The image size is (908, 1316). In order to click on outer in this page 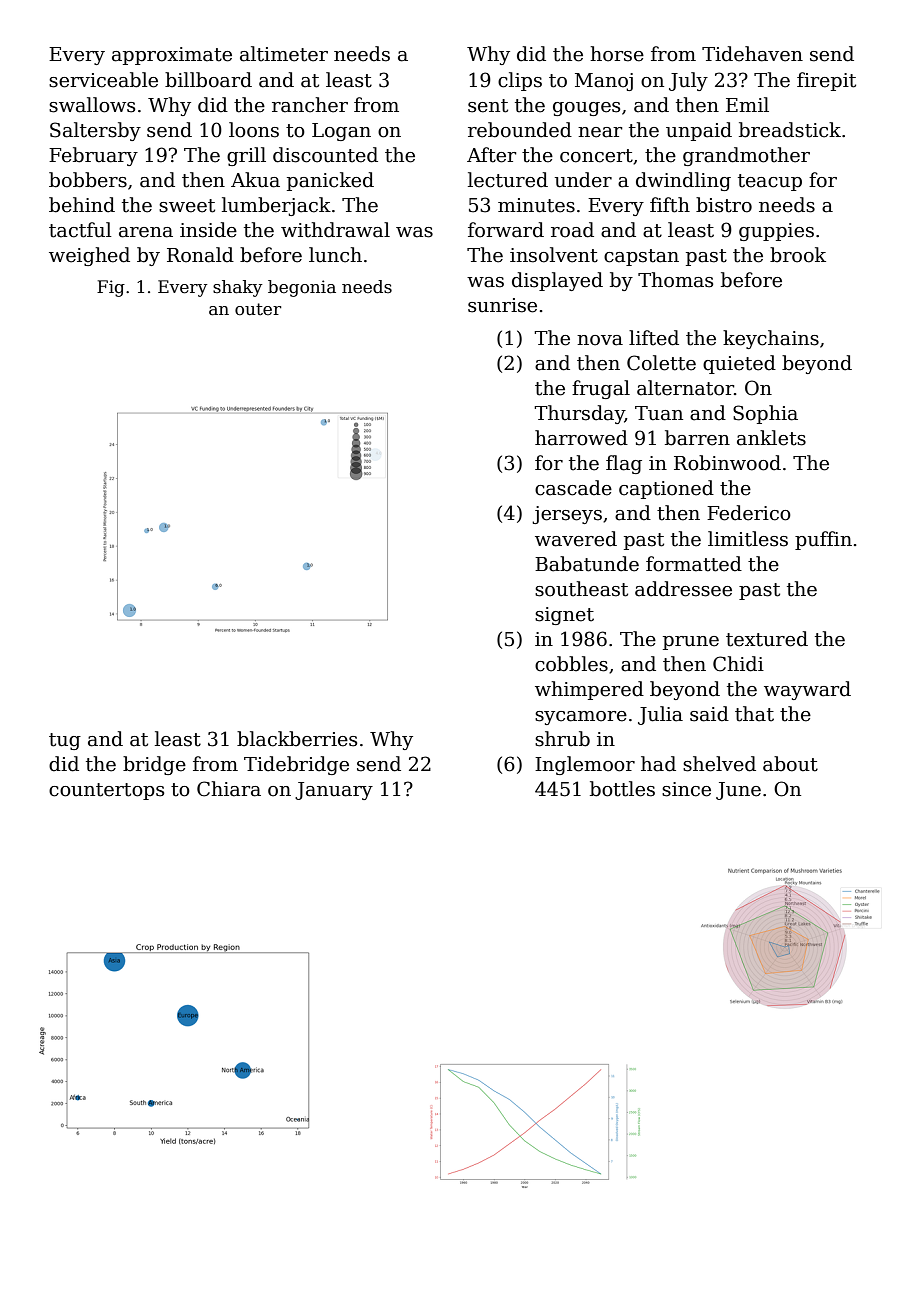, I will do `click(258, 309)`.
